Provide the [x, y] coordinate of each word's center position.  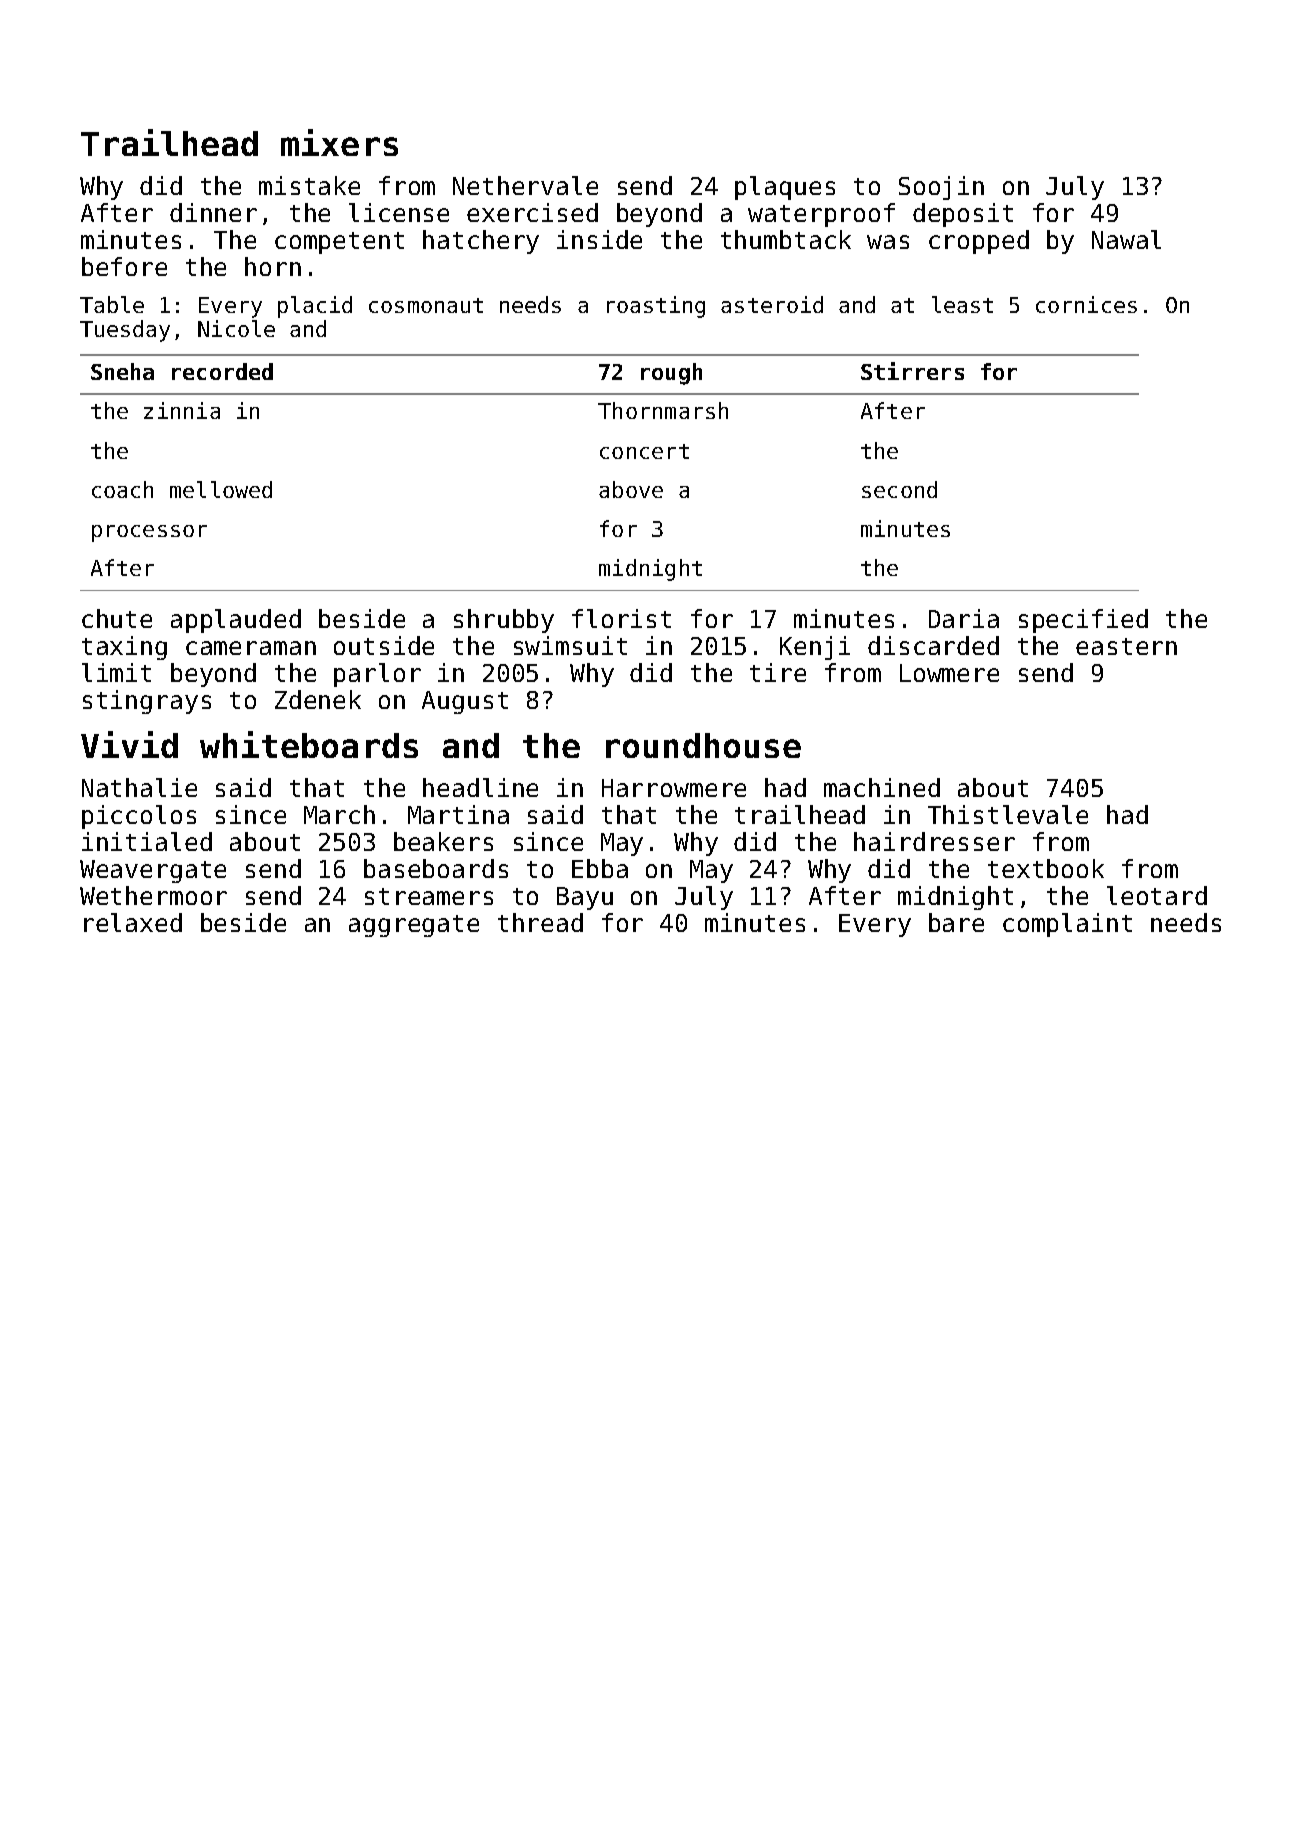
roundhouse [703, 745]
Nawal [1126, 239]
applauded [236, 621]
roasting [656, 307]
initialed [147, 841]
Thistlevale [1008, 814]
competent [339, 243]
